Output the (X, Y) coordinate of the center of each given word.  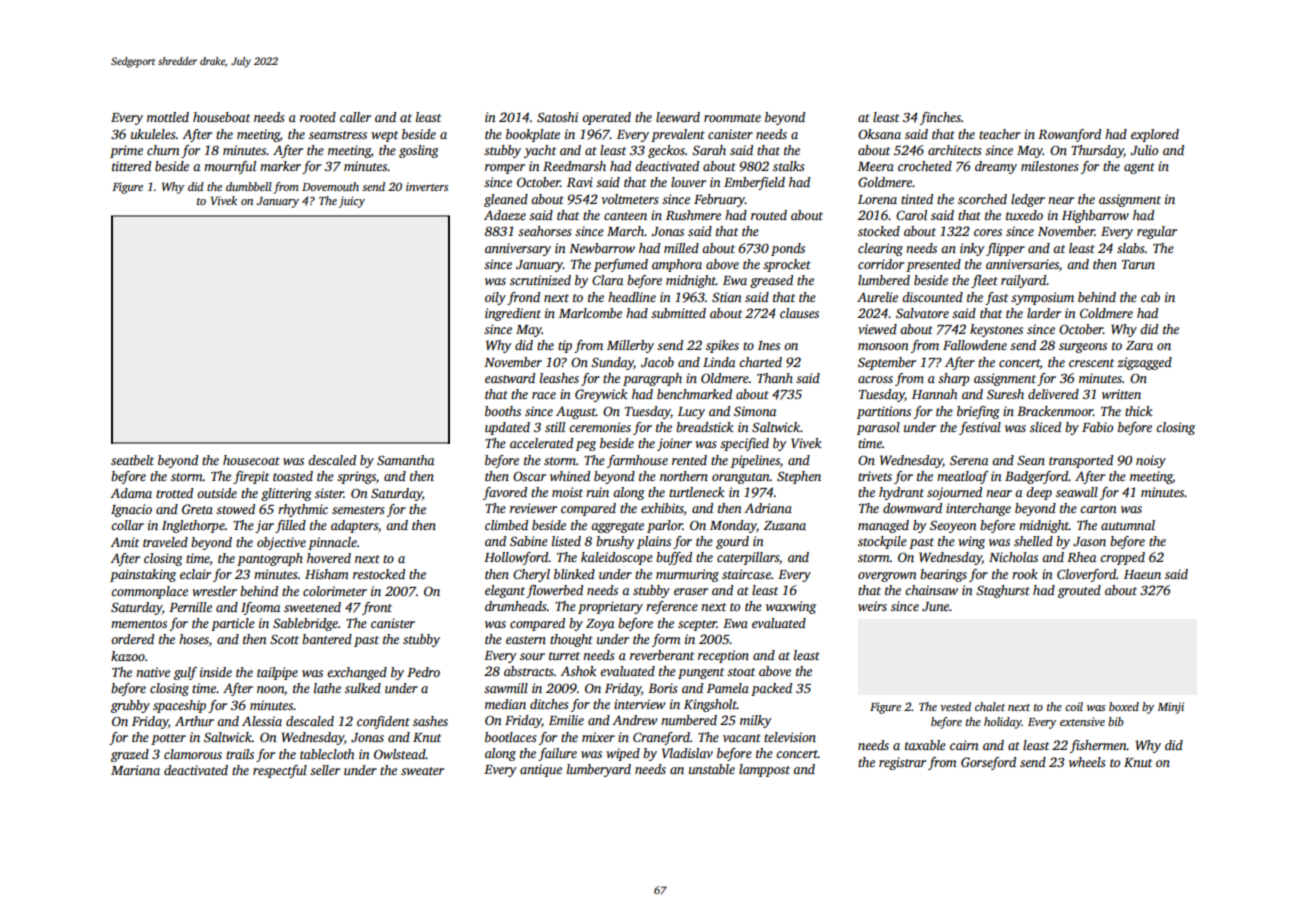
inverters (427, 186)
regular (1157, 232)
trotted (174, 493)
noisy (1151, 461)
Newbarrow (602, 248)
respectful (280, 771)
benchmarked (694, 394)
